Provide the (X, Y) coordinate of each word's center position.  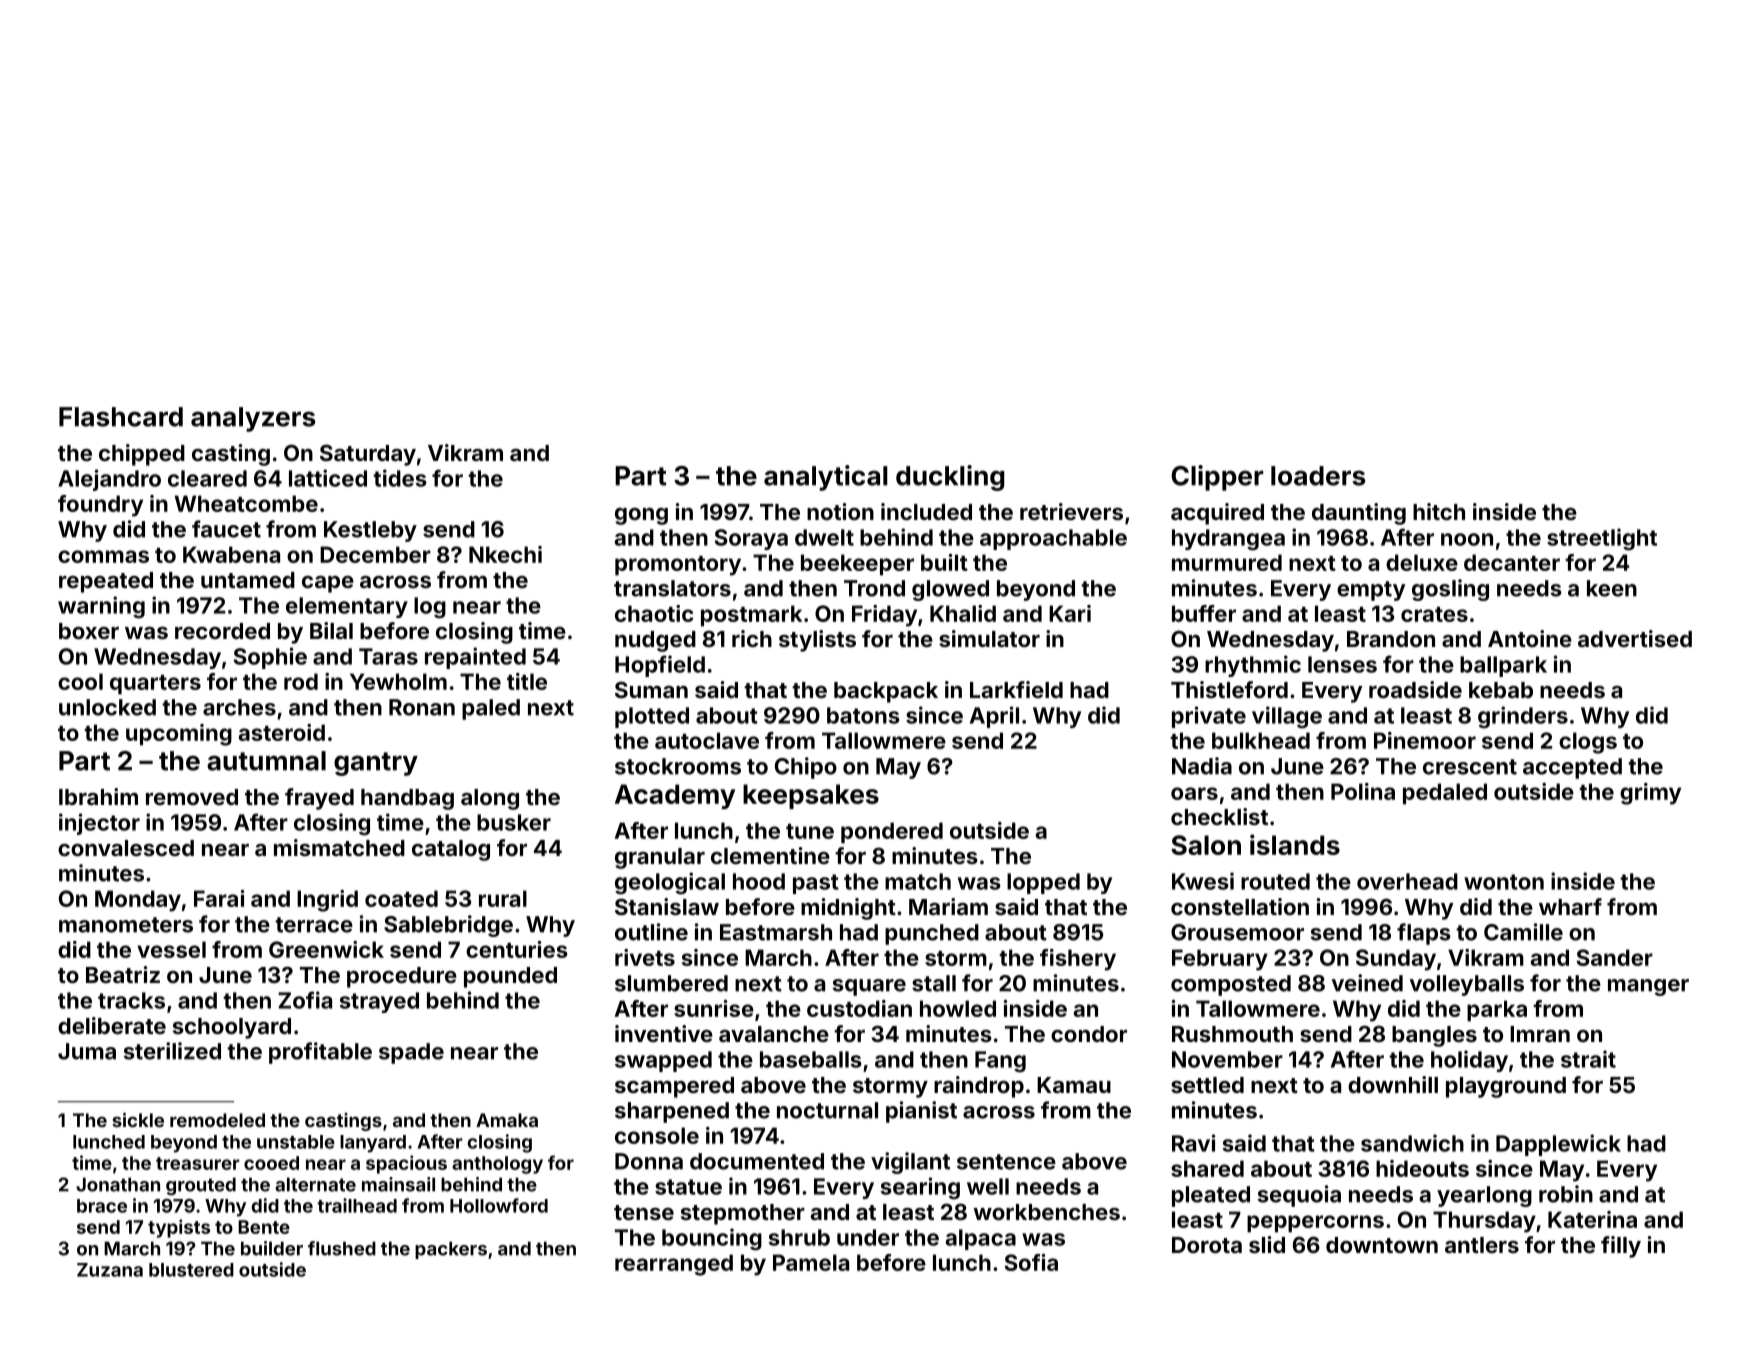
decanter (1512, 562)
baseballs (811, 1059)
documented (757, 1161)
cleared (207, 478)
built (944, 562)
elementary (347, 607)
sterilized (172, 1051)
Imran (1540, 1034)
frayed (319, 799)
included (926, 511)
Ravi (1193, 1143)
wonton (1504, 882)
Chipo (806, 768)
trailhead (357, 1205)
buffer (1204, 613)
